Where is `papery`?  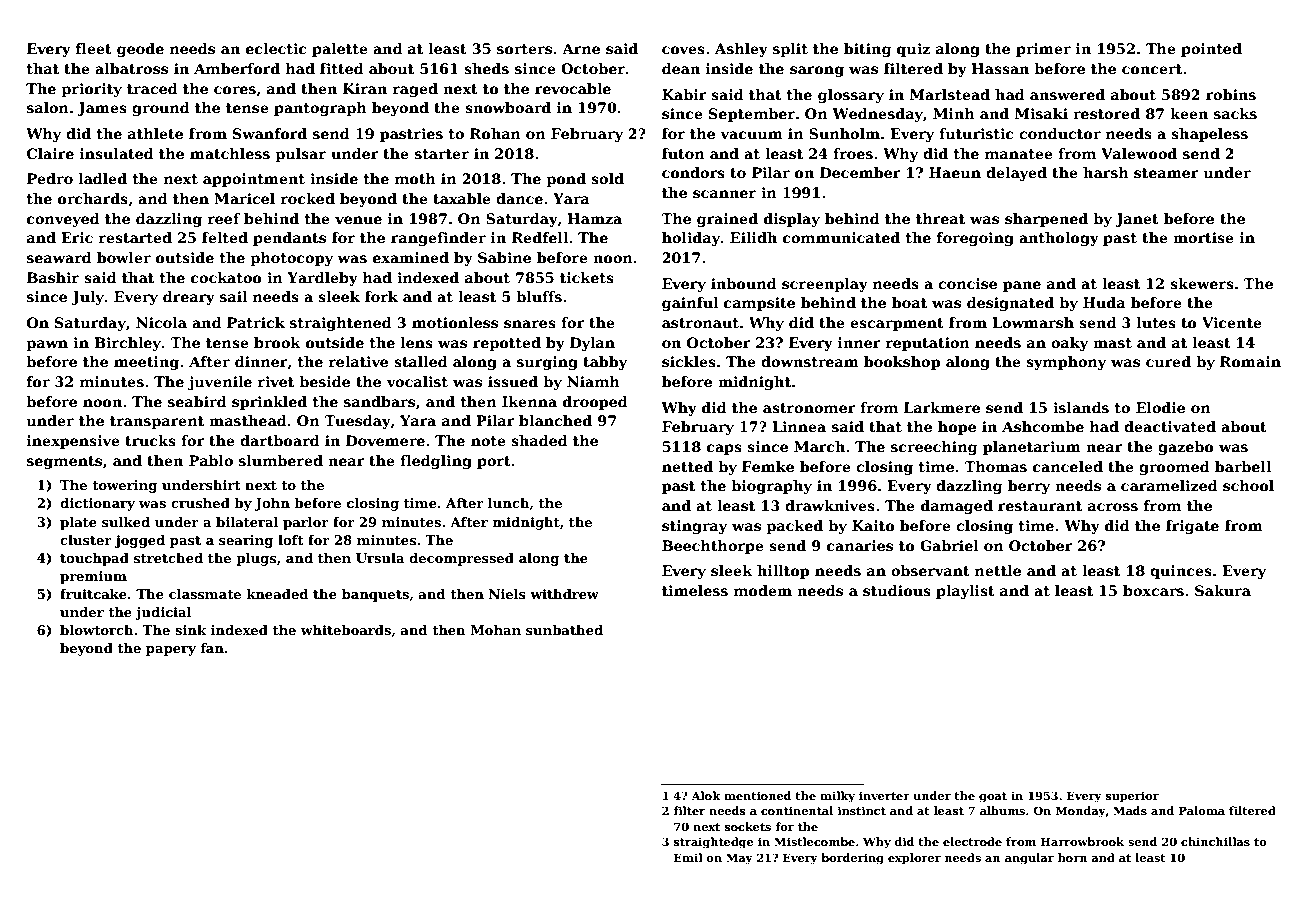 papery is located at coordinates (171, 651).
